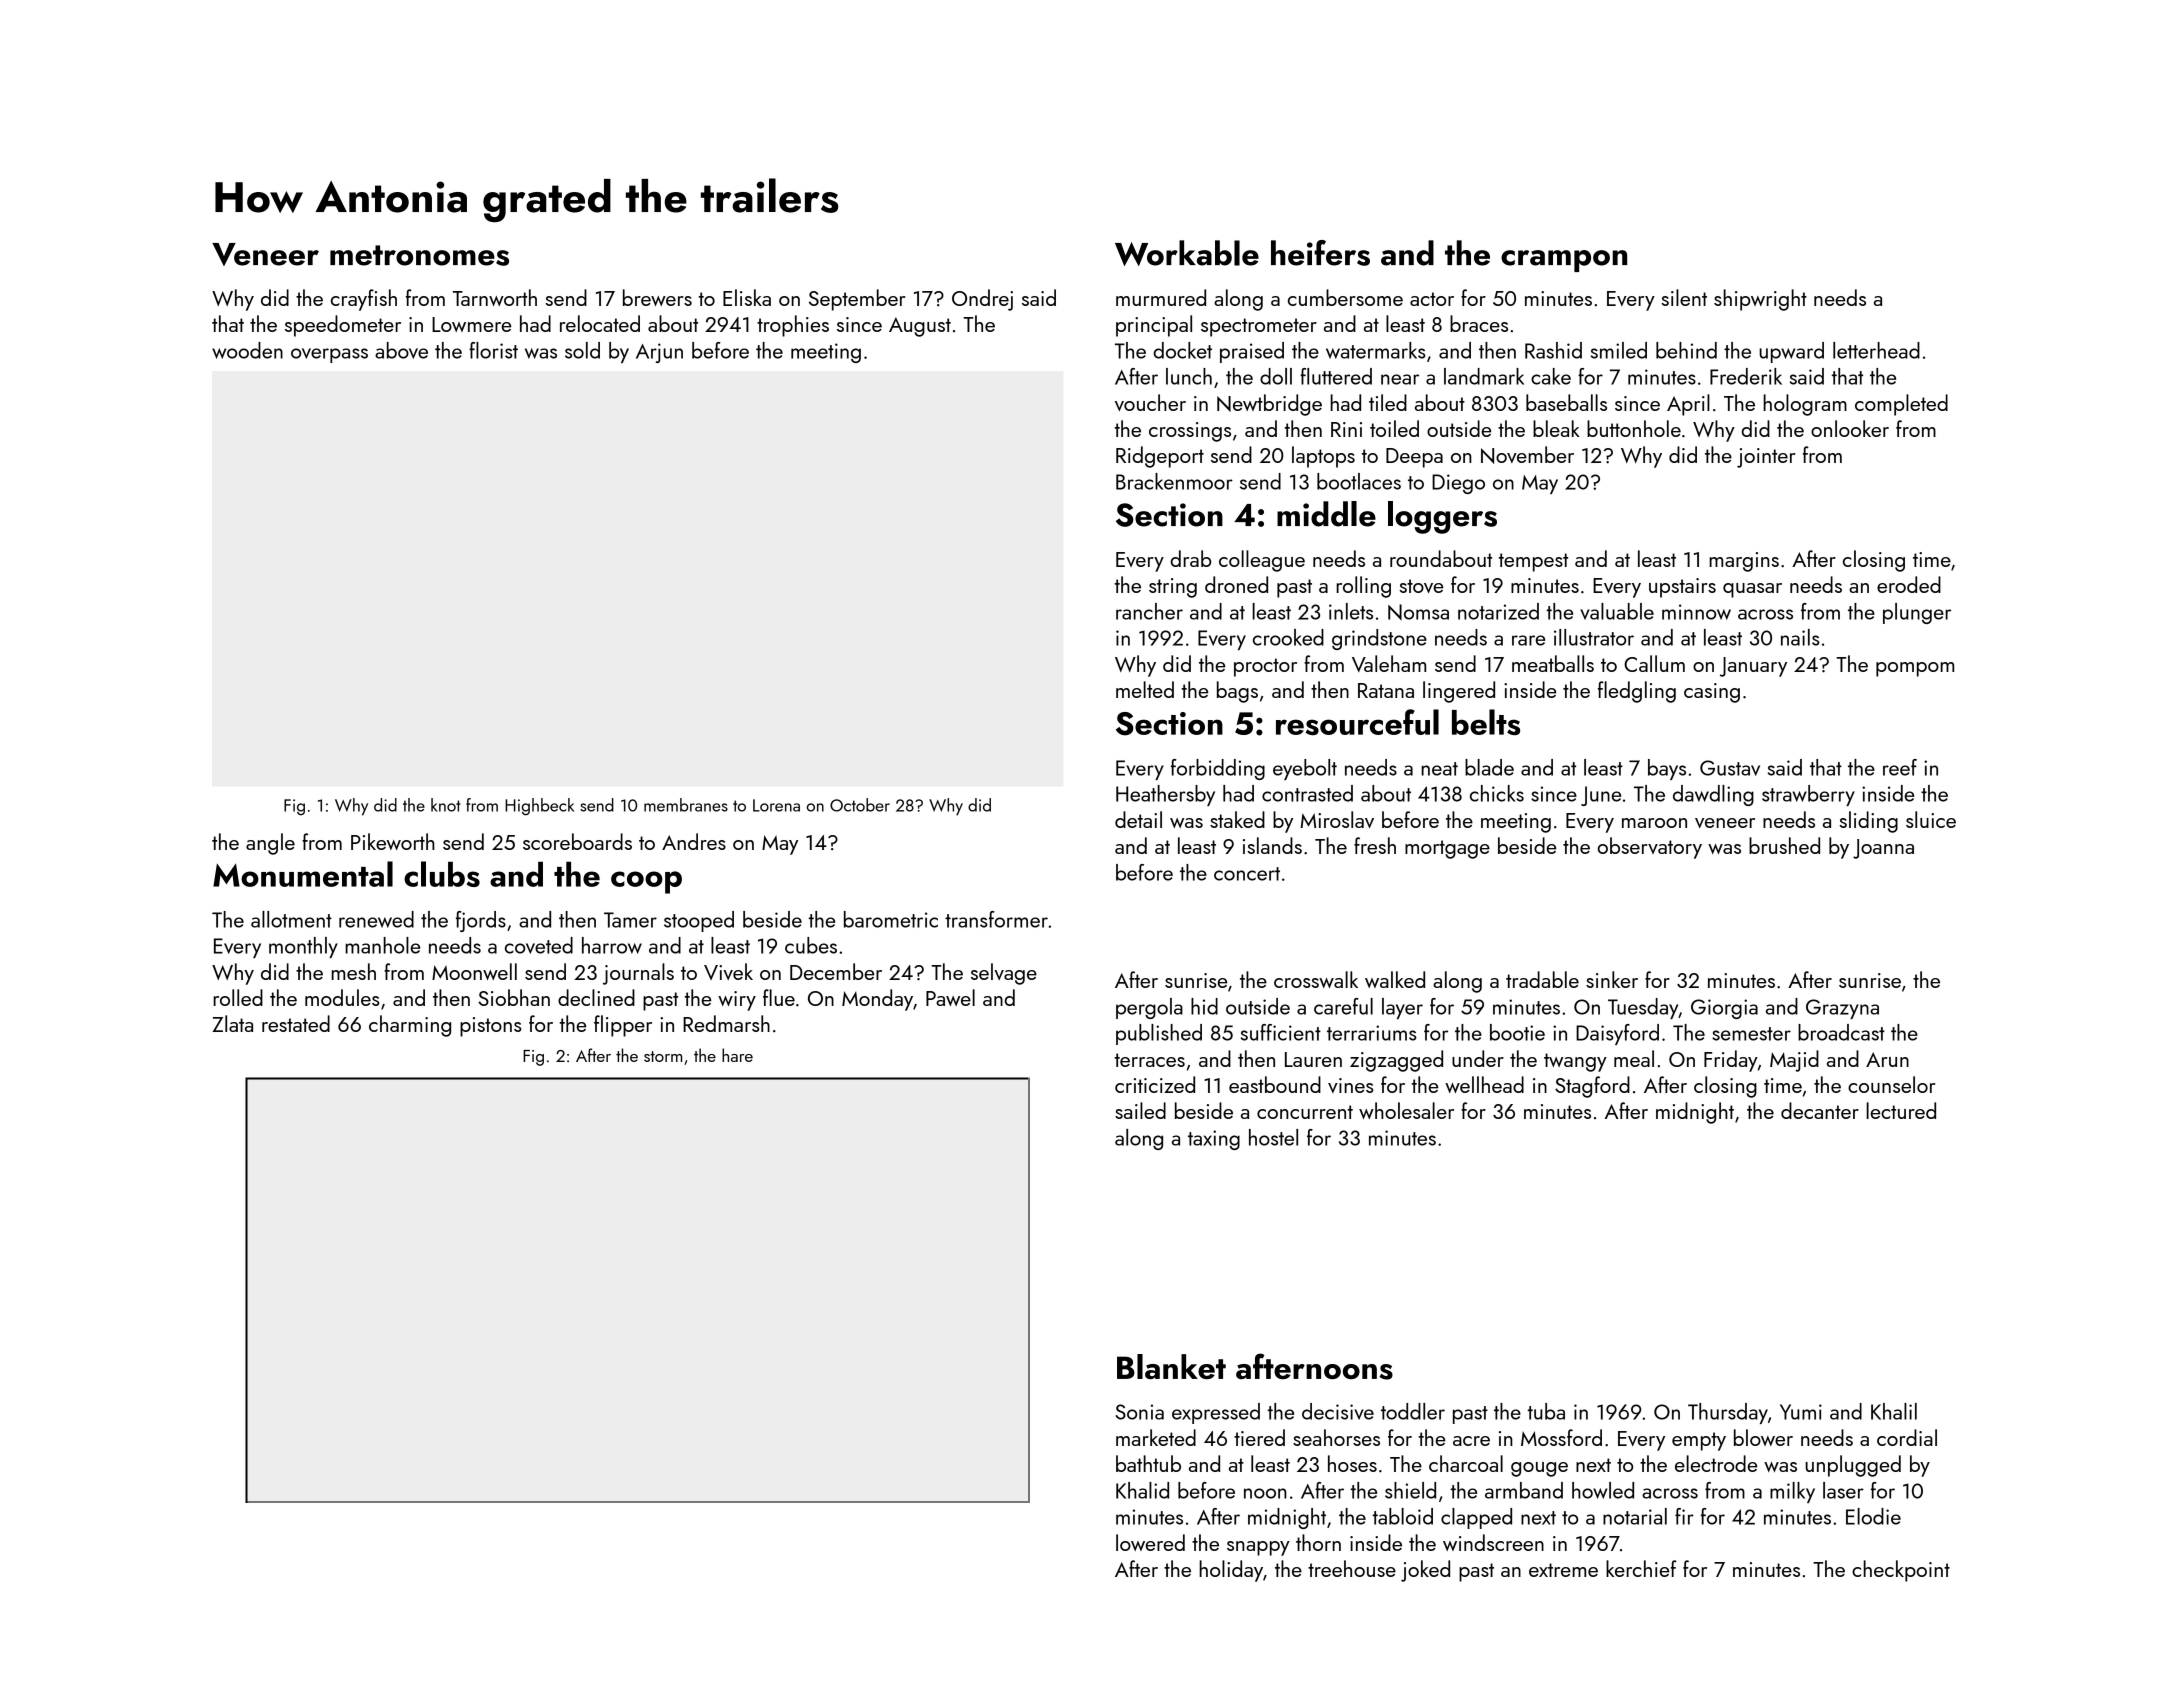 Image resolution: width=2178 pixels, height=1683 pixels. Describe the element at coordinates (1281, 1032) in the screenshot. I see `sufficient` at that location.
